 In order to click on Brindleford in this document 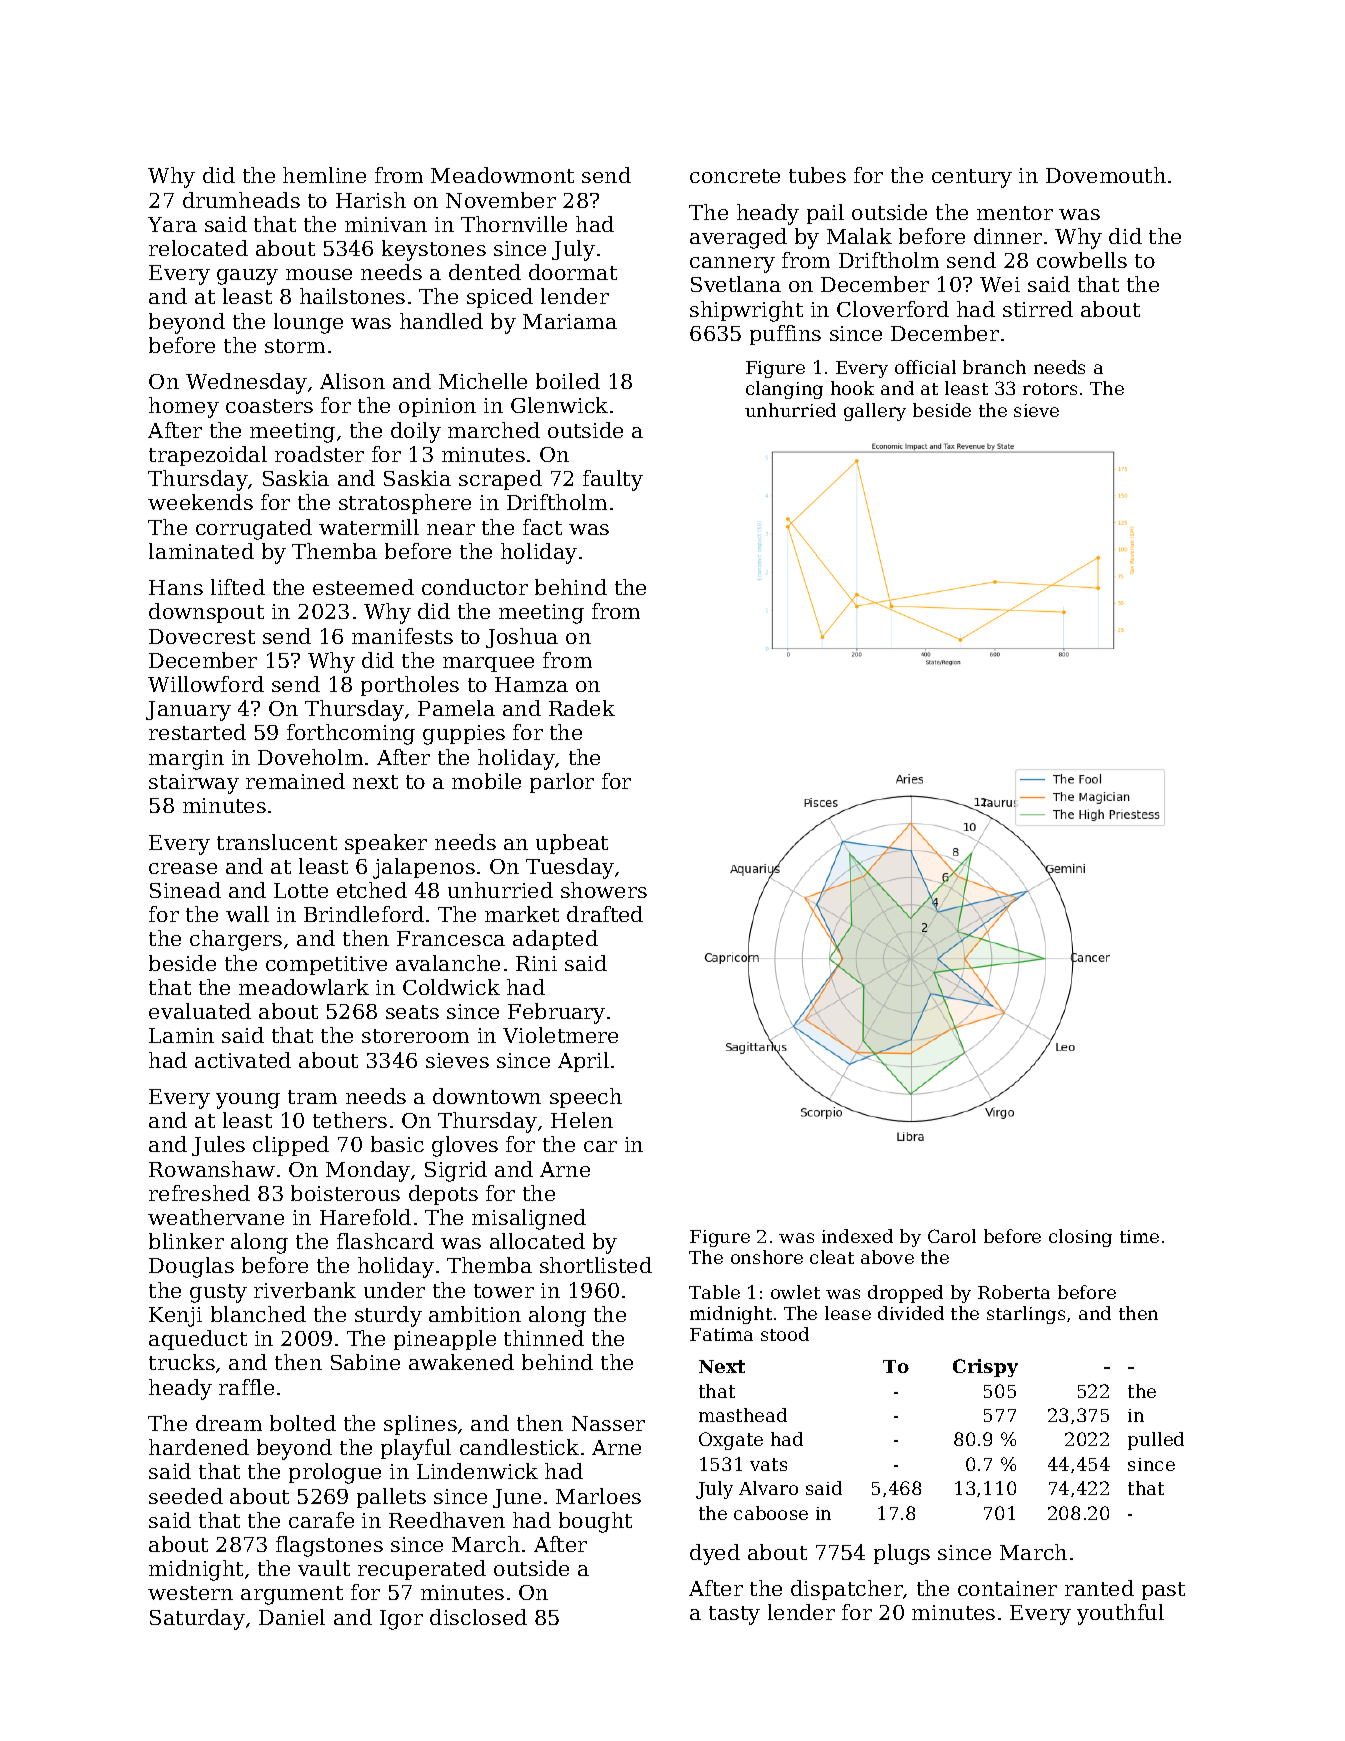, I will do `click(364, 914)`.
